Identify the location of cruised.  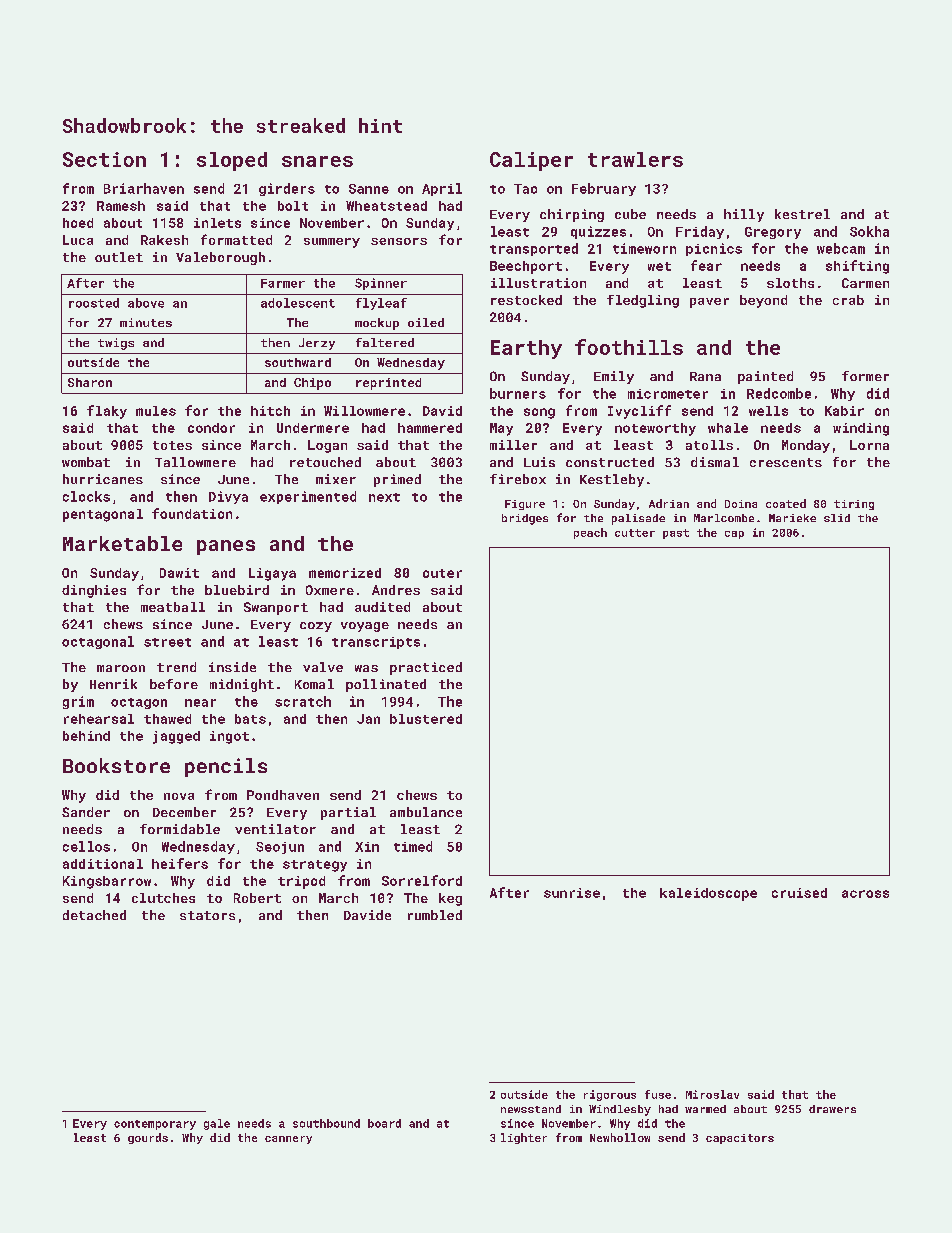
(799, 893).
